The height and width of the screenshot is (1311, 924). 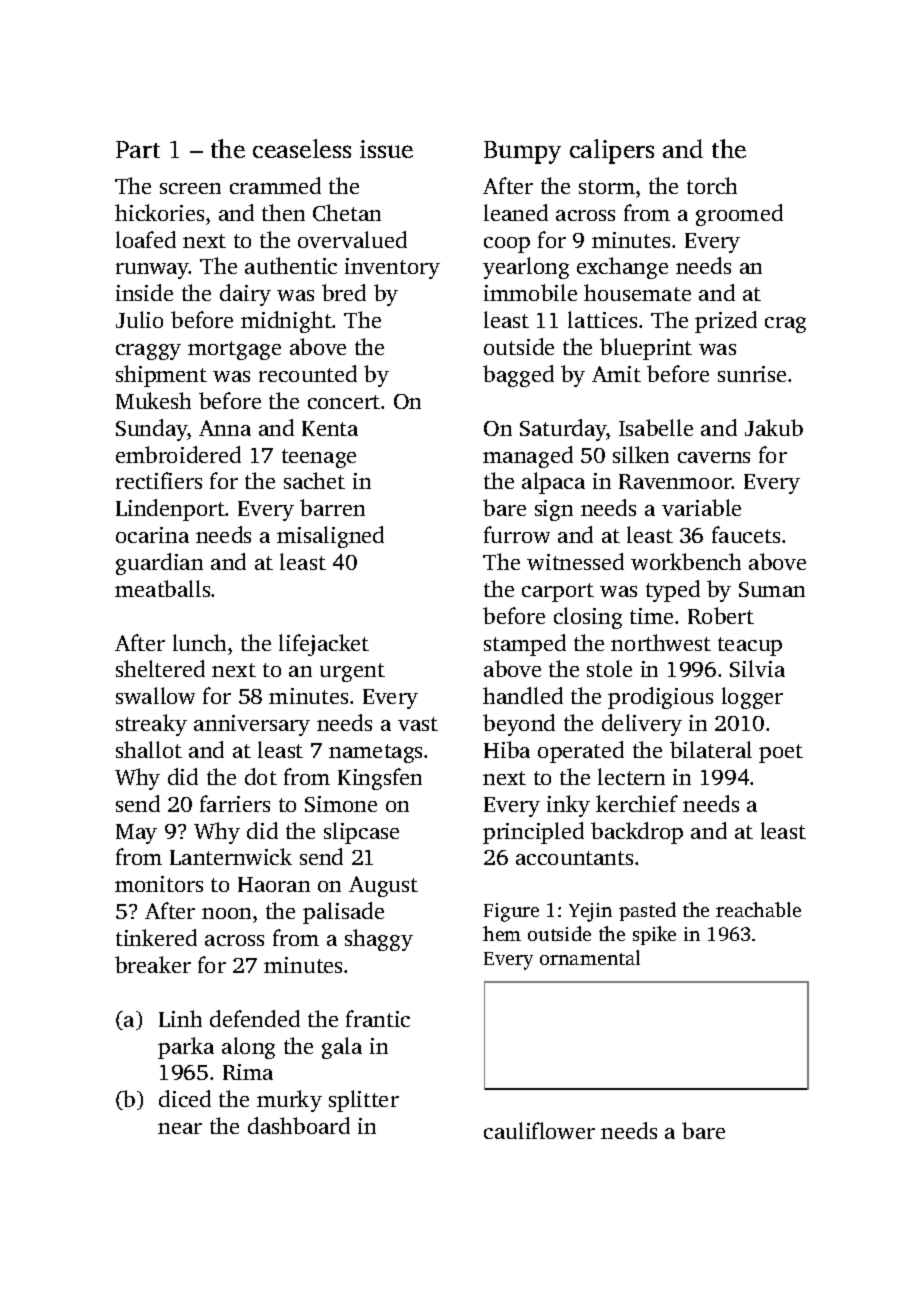 What do you see at coordinates (392, 268) in the screenshot?
I see `inventory` at bounding box center [392, 268].
